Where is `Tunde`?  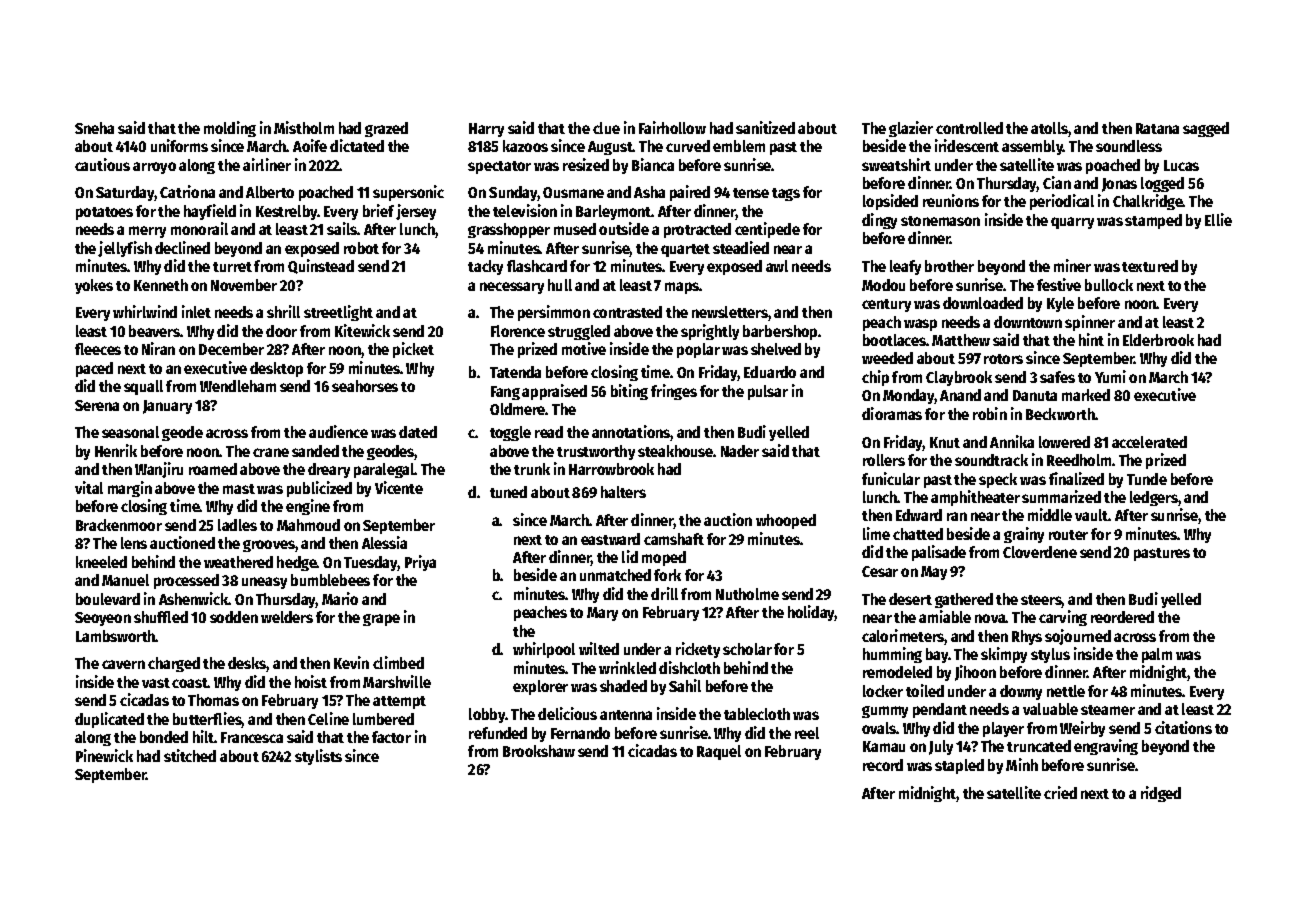 Tunde is located at coordinates (1147, 479).
